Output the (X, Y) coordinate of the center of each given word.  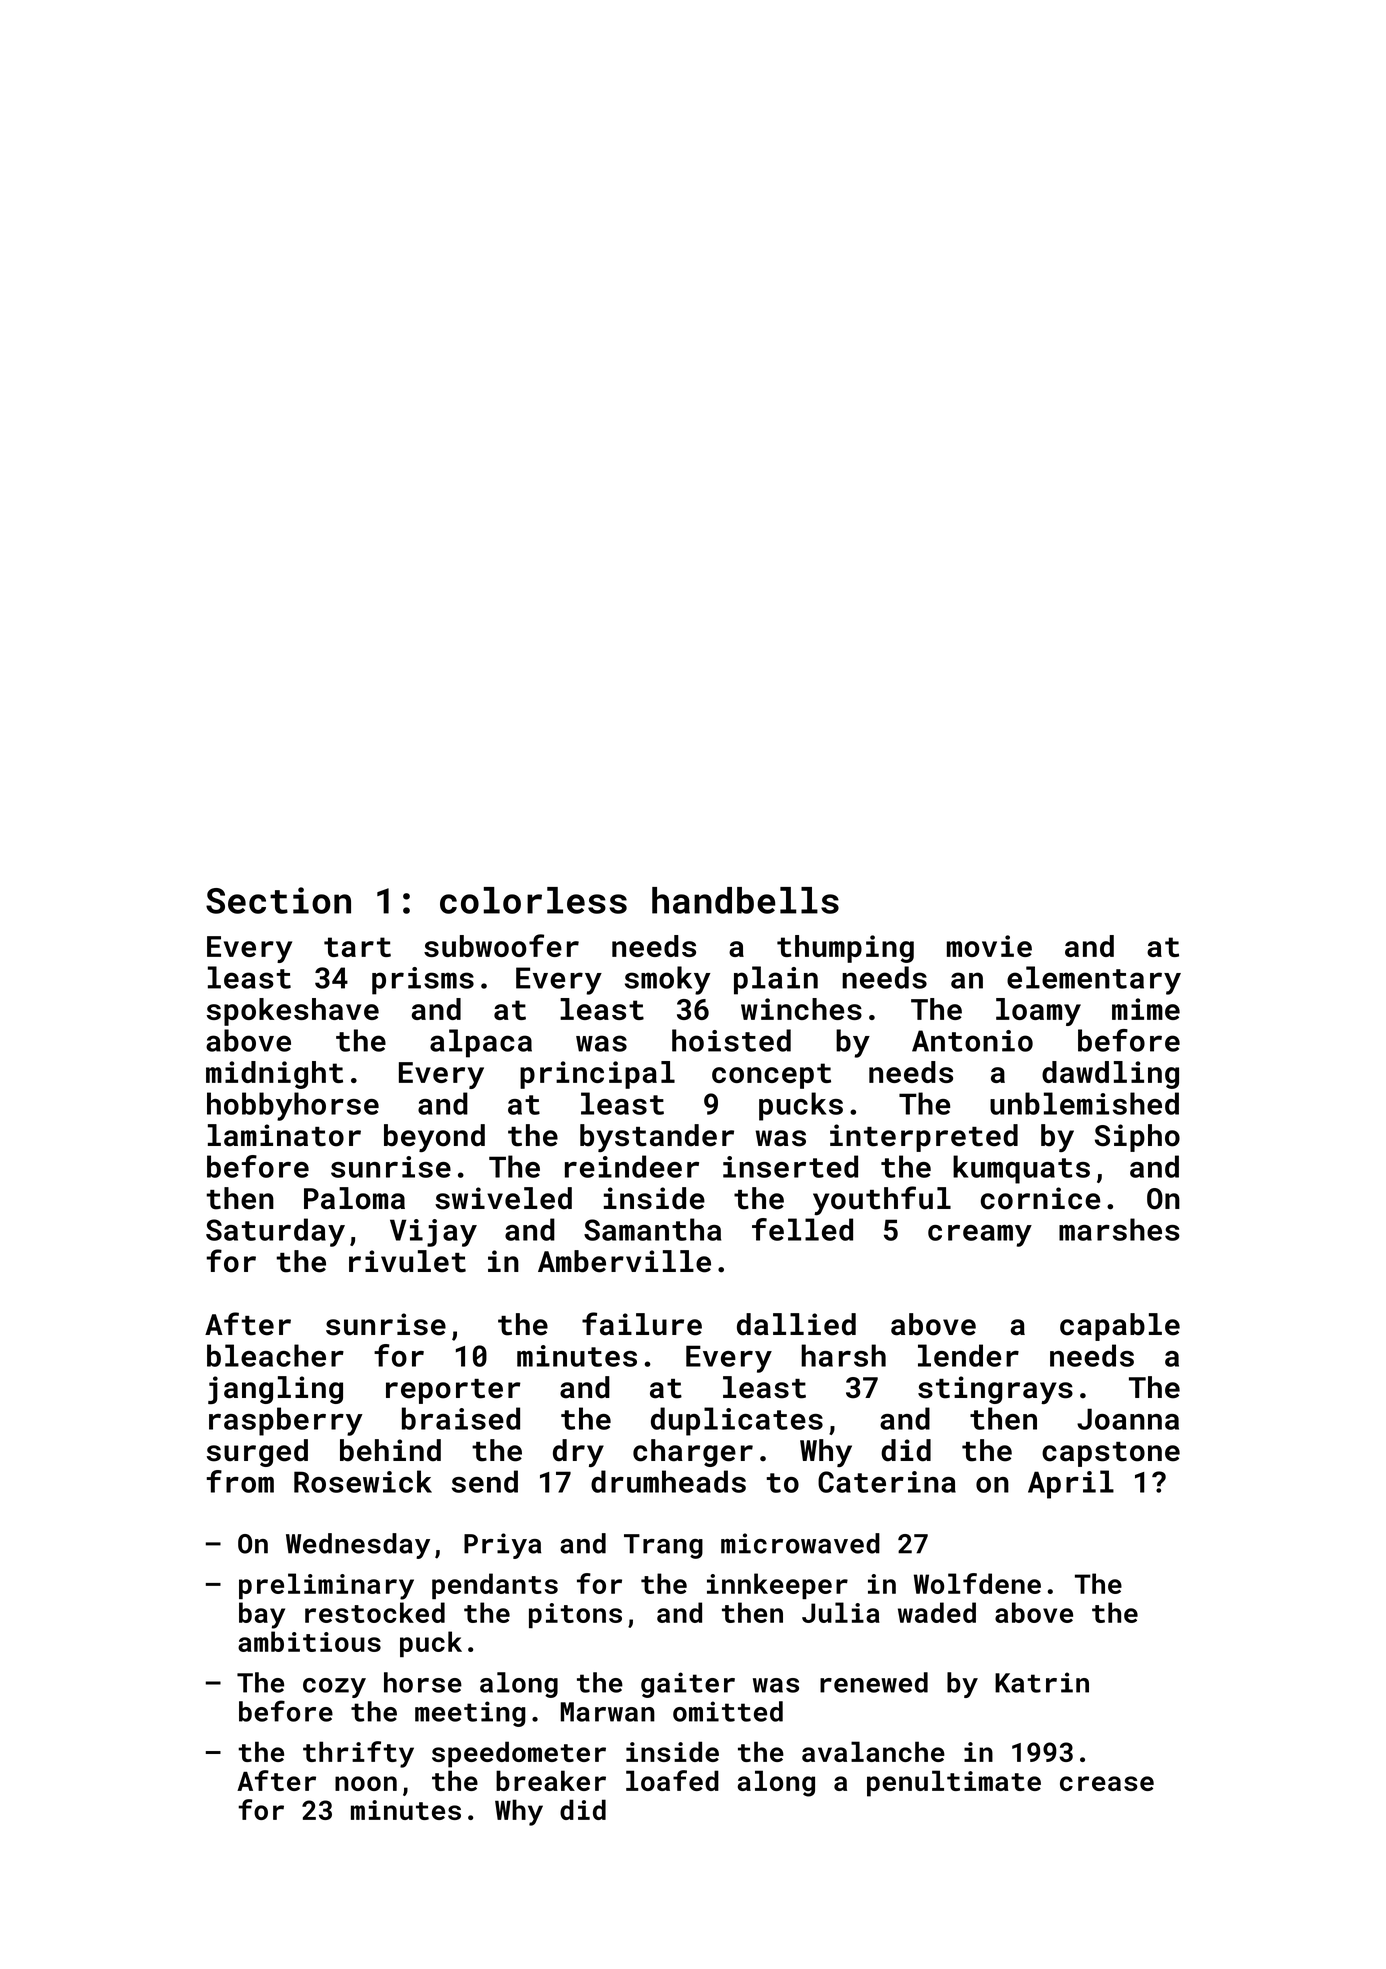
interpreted (924, 1138)
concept (771, 1076)
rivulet (407, 1261)
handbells (745, 900)
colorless (533, 900)
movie (989, 946)
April (1071, 1484)
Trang (663, 1546)
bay (262, 1615)
